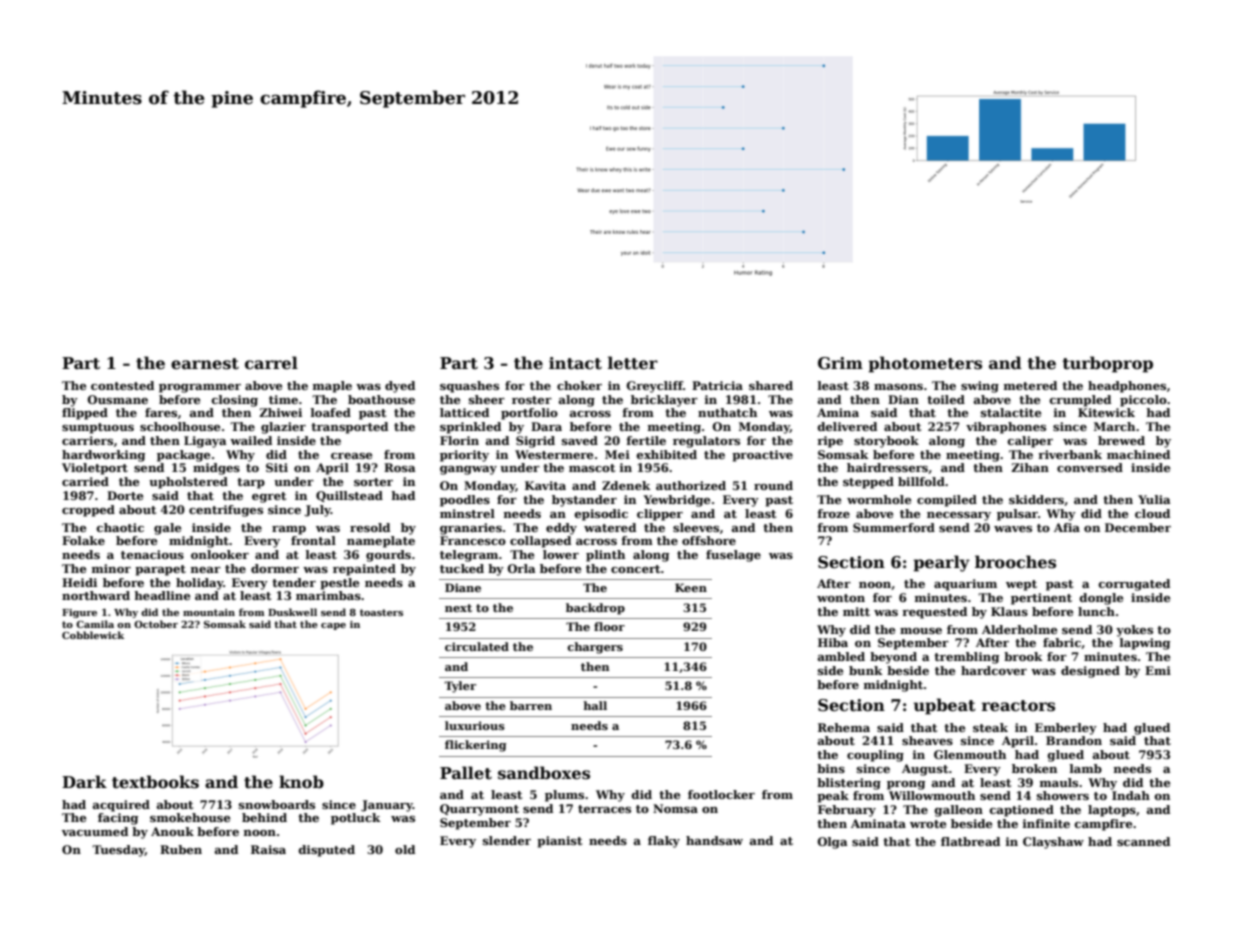 Image resolution: width=1233 pixels, height=952 pixels. I want to click on circulated, so click(477, 646).
